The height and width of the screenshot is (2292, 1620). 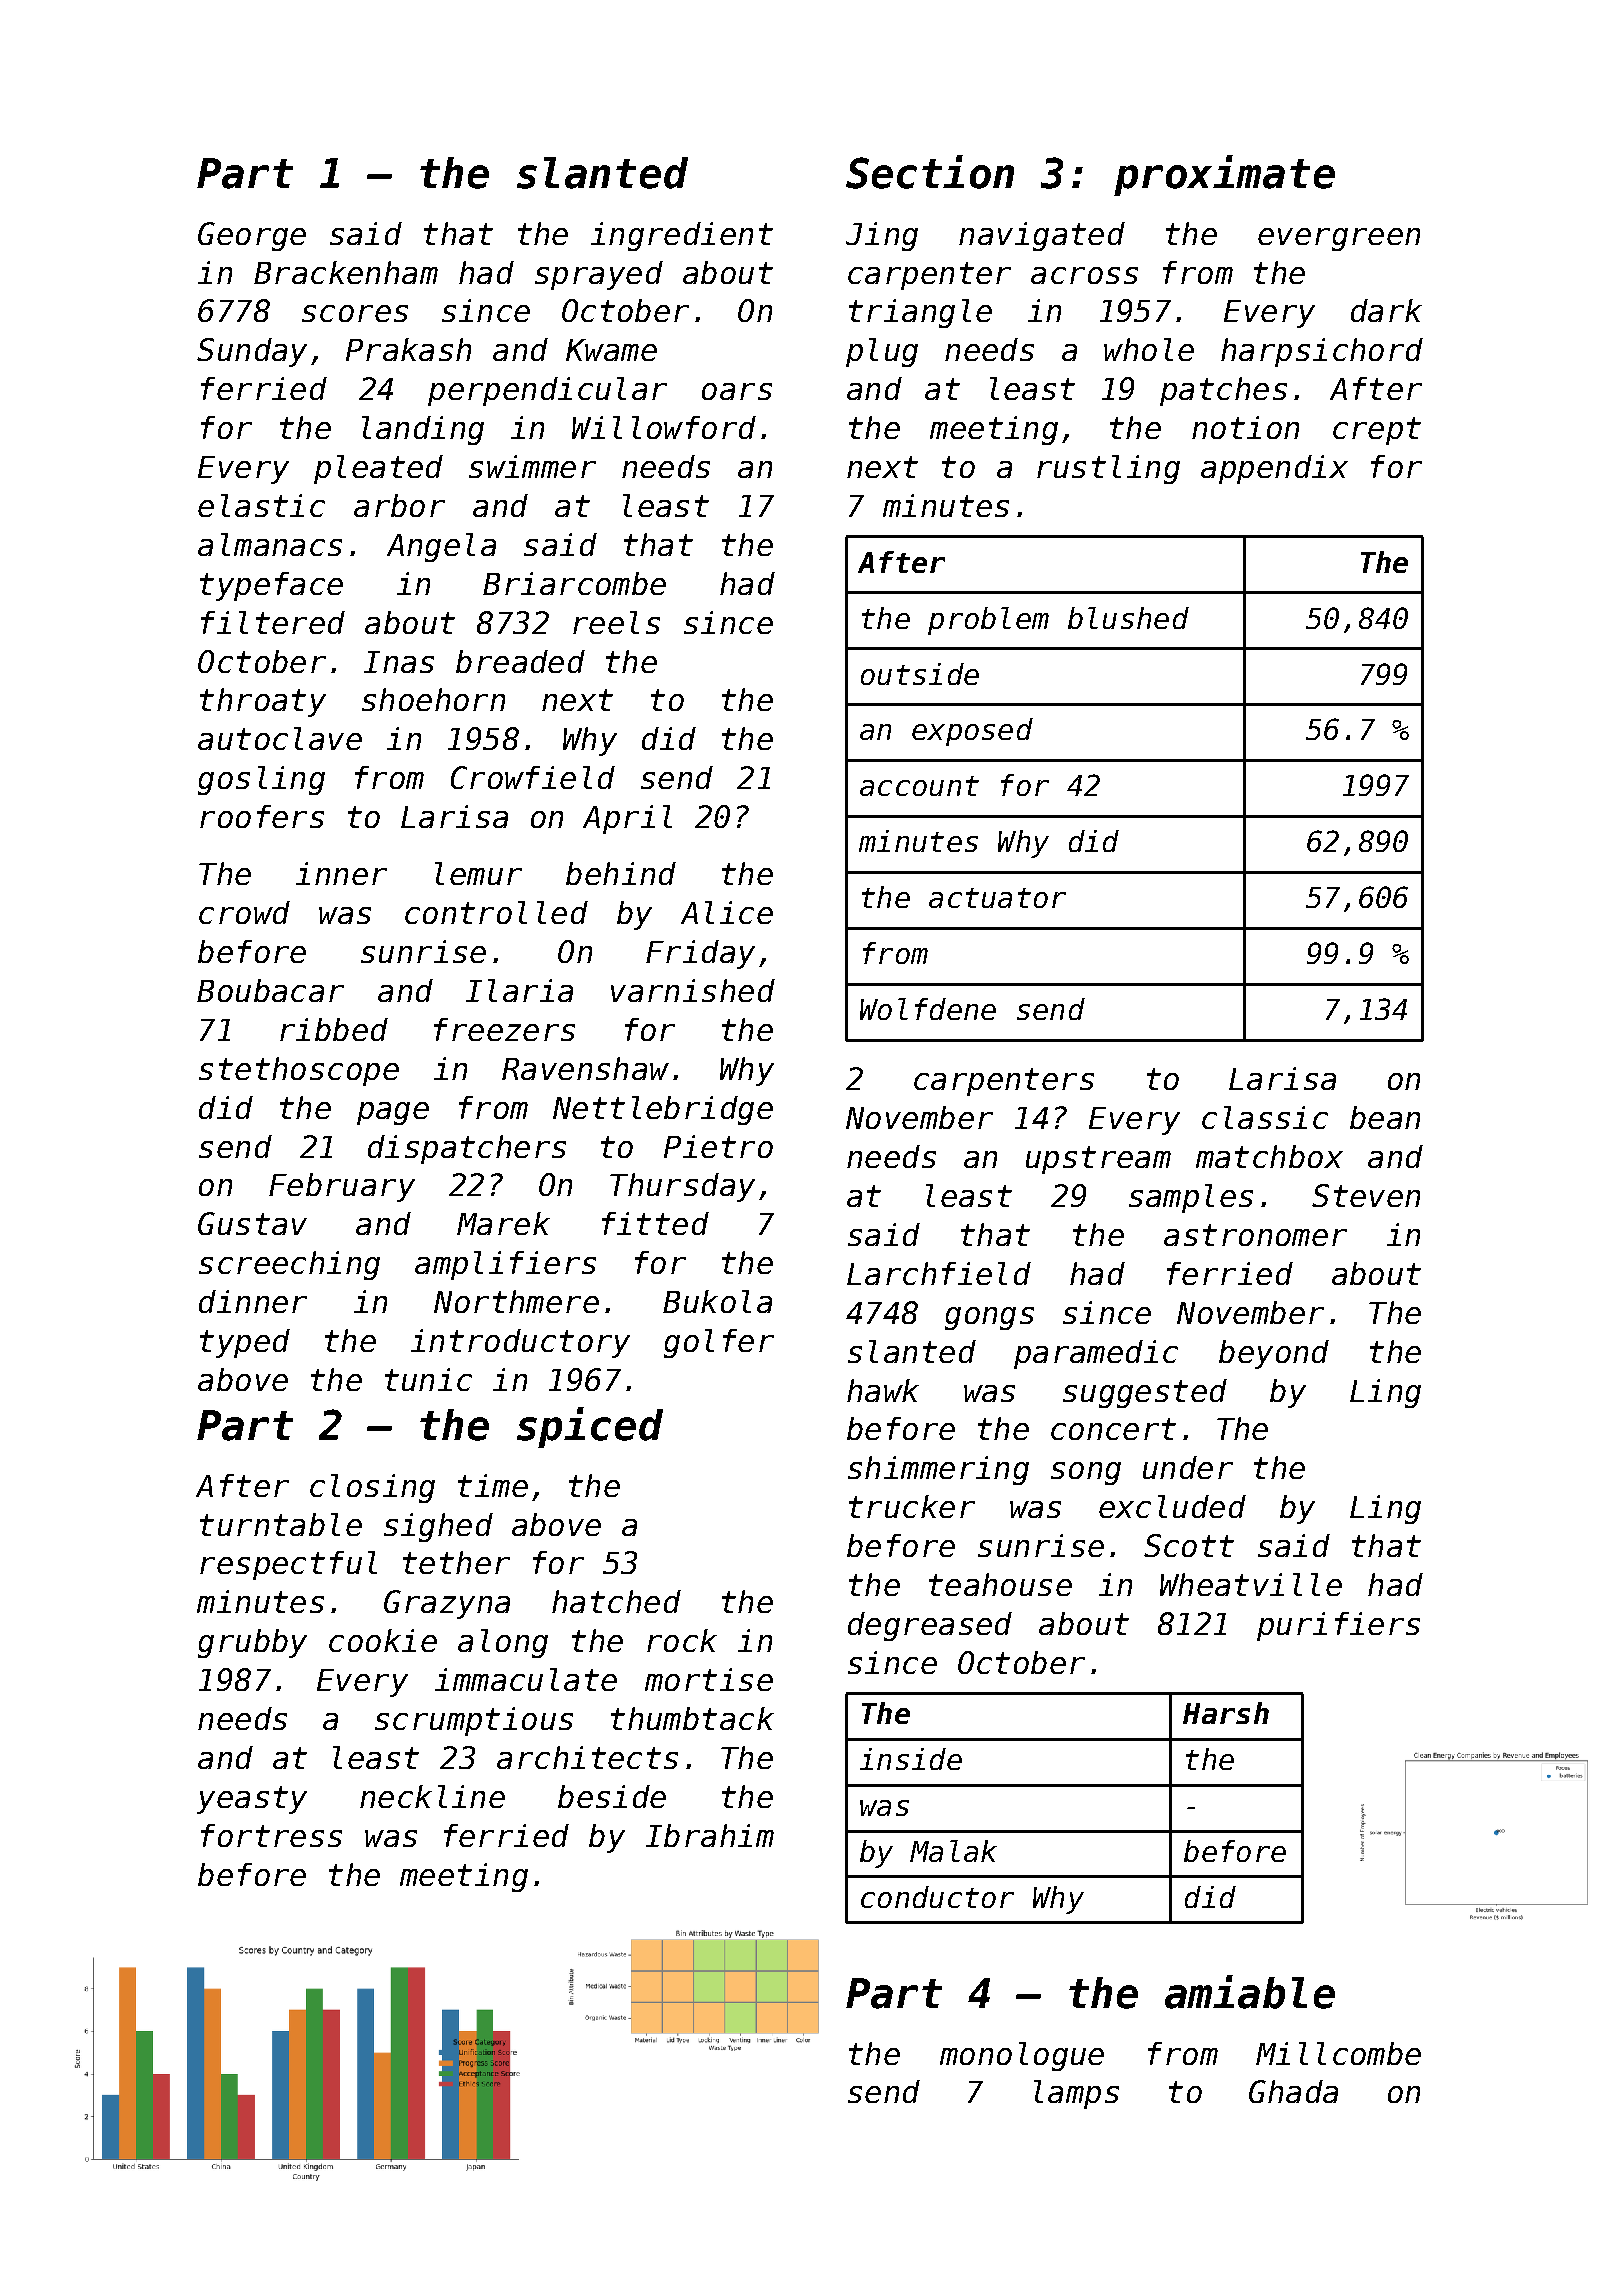 What do you see at coordinates (1223, 391) in the screenshot?
I see `patches` at bounding box center [1223, 391].
